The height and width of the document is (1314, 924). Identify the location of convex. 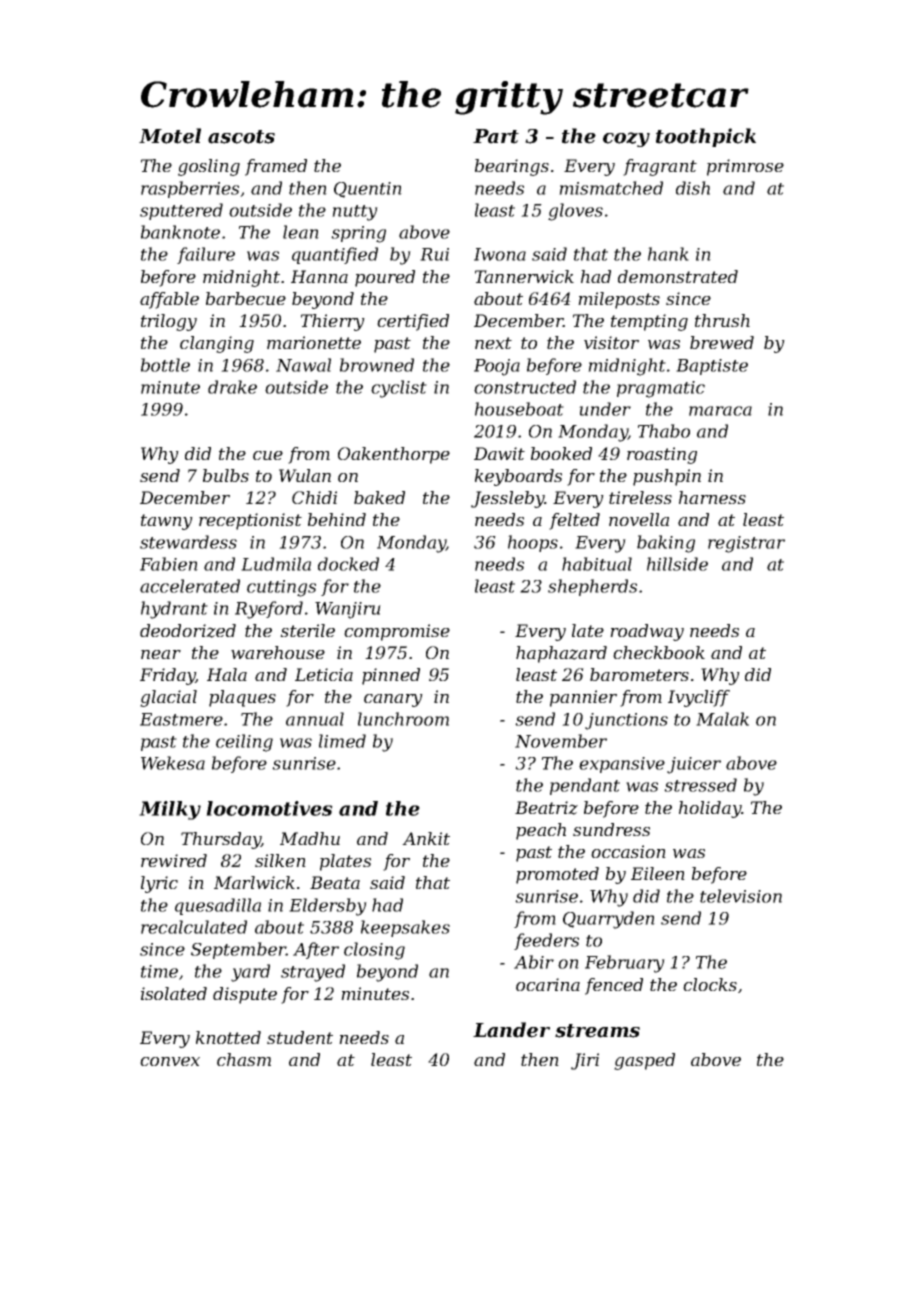
(170, 1061).
